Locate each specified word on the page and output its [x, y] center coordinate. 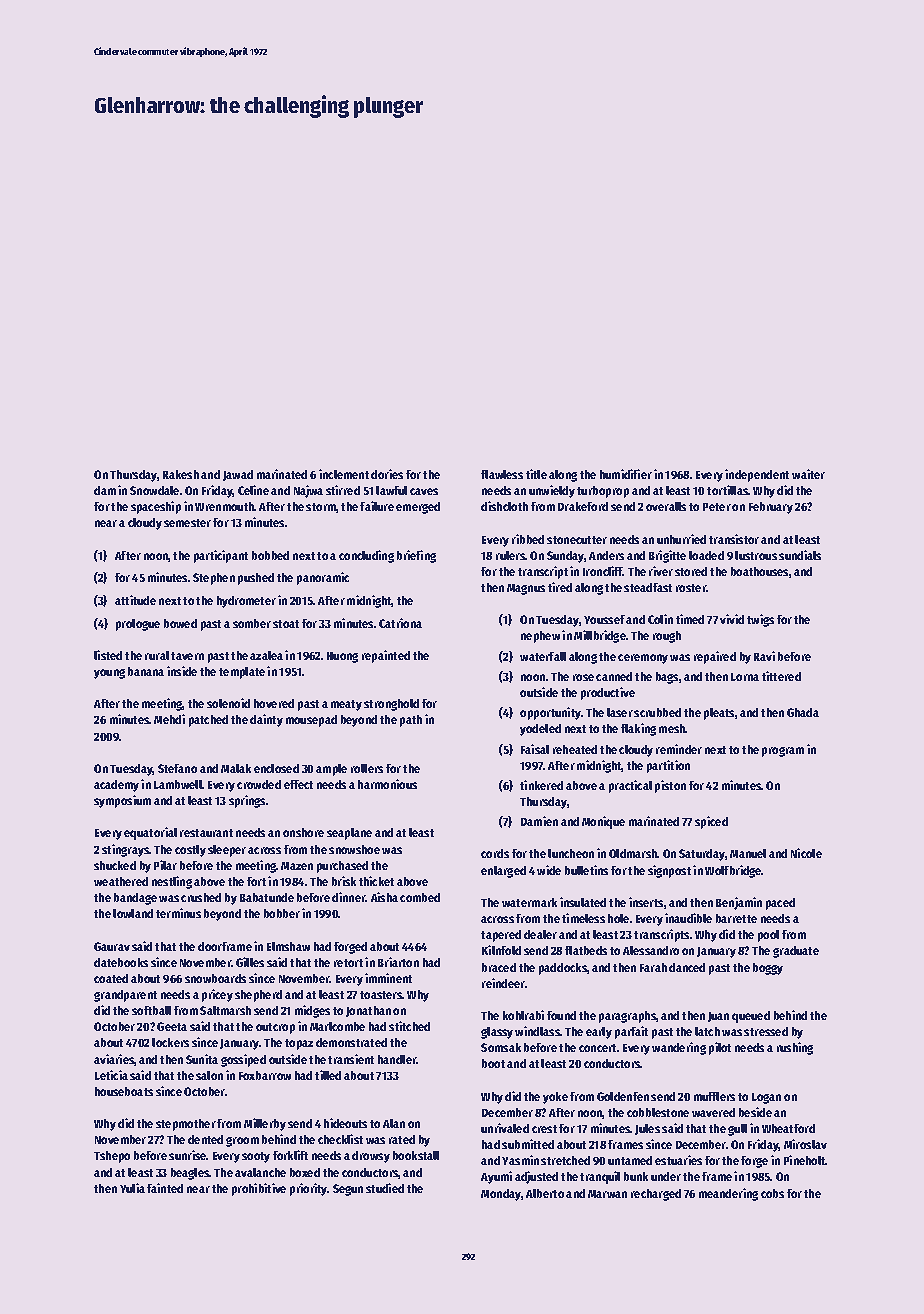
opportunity [550, 713]
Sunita [202, 1059]
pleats [719, 714]
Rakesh [181, 474]
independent [757, 475]
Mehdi [169, 719]
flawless [502, 474]
